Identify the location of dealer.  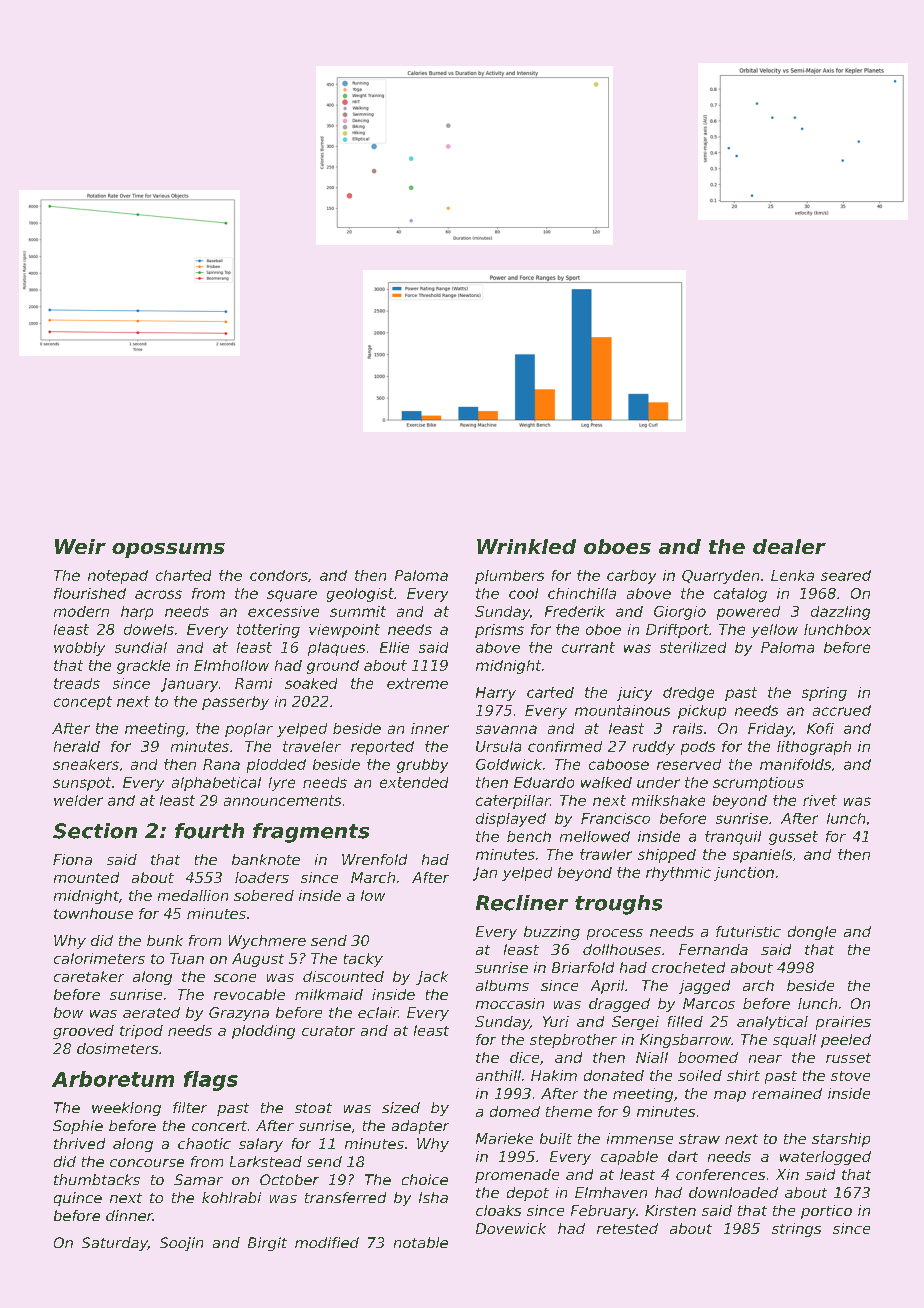
(789, 546).
